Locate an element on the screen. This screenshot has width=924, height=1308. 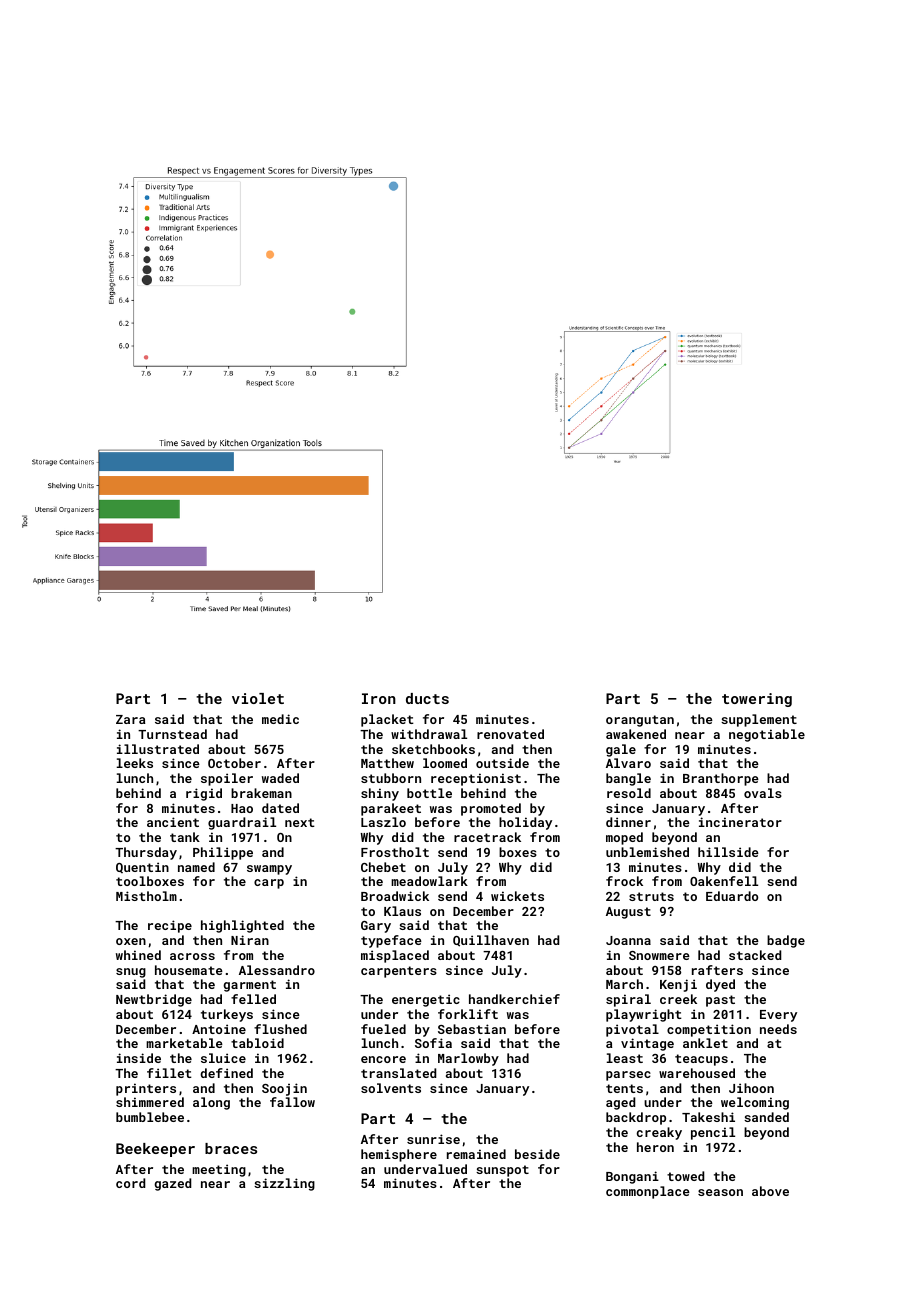
cord is located at coordinates (130, 1183).
